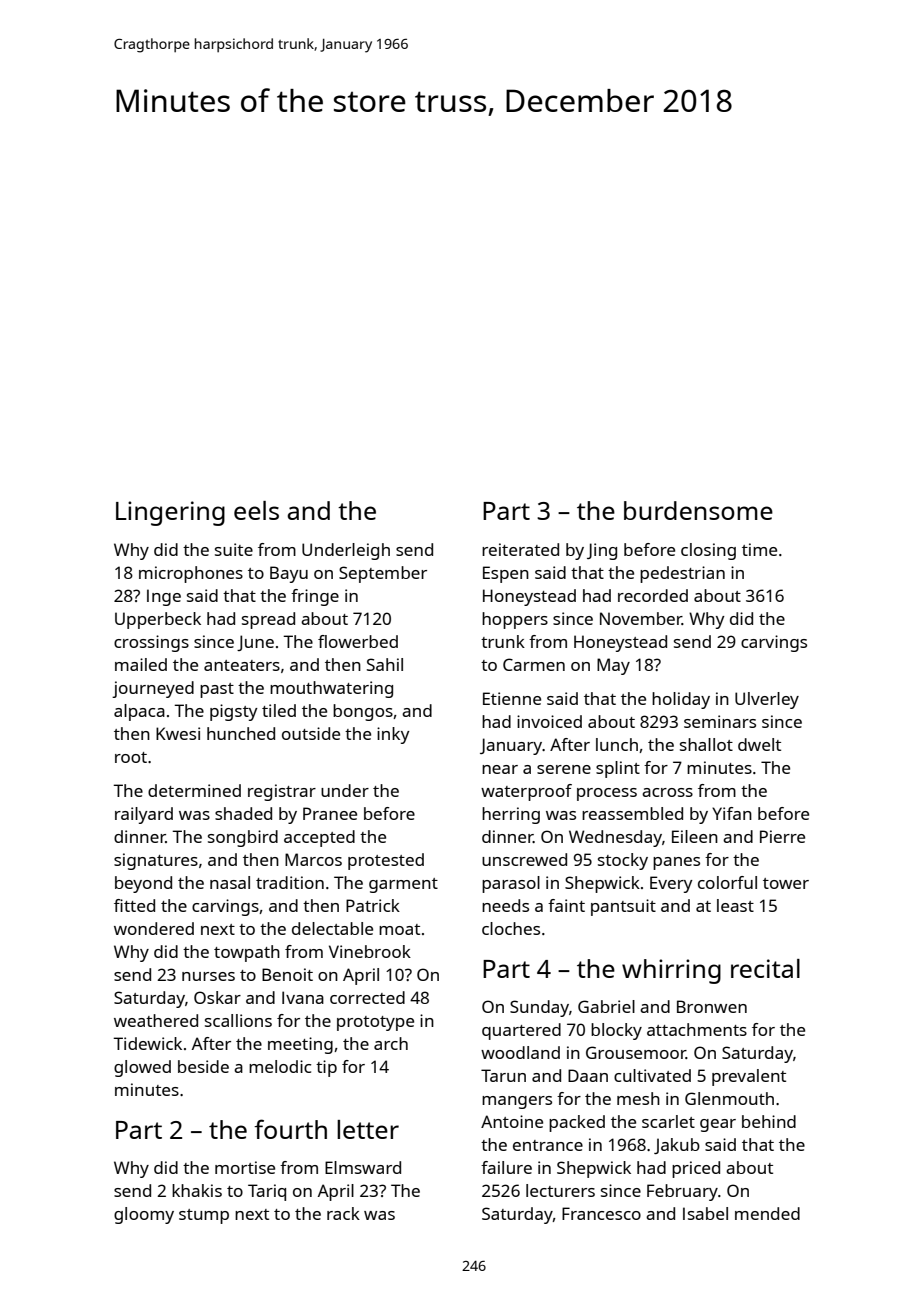 This screenshot has width=924, height=1314. Describe the element at coordinates (520, 1052) in the screenshot. I see `woodland` at that location.
